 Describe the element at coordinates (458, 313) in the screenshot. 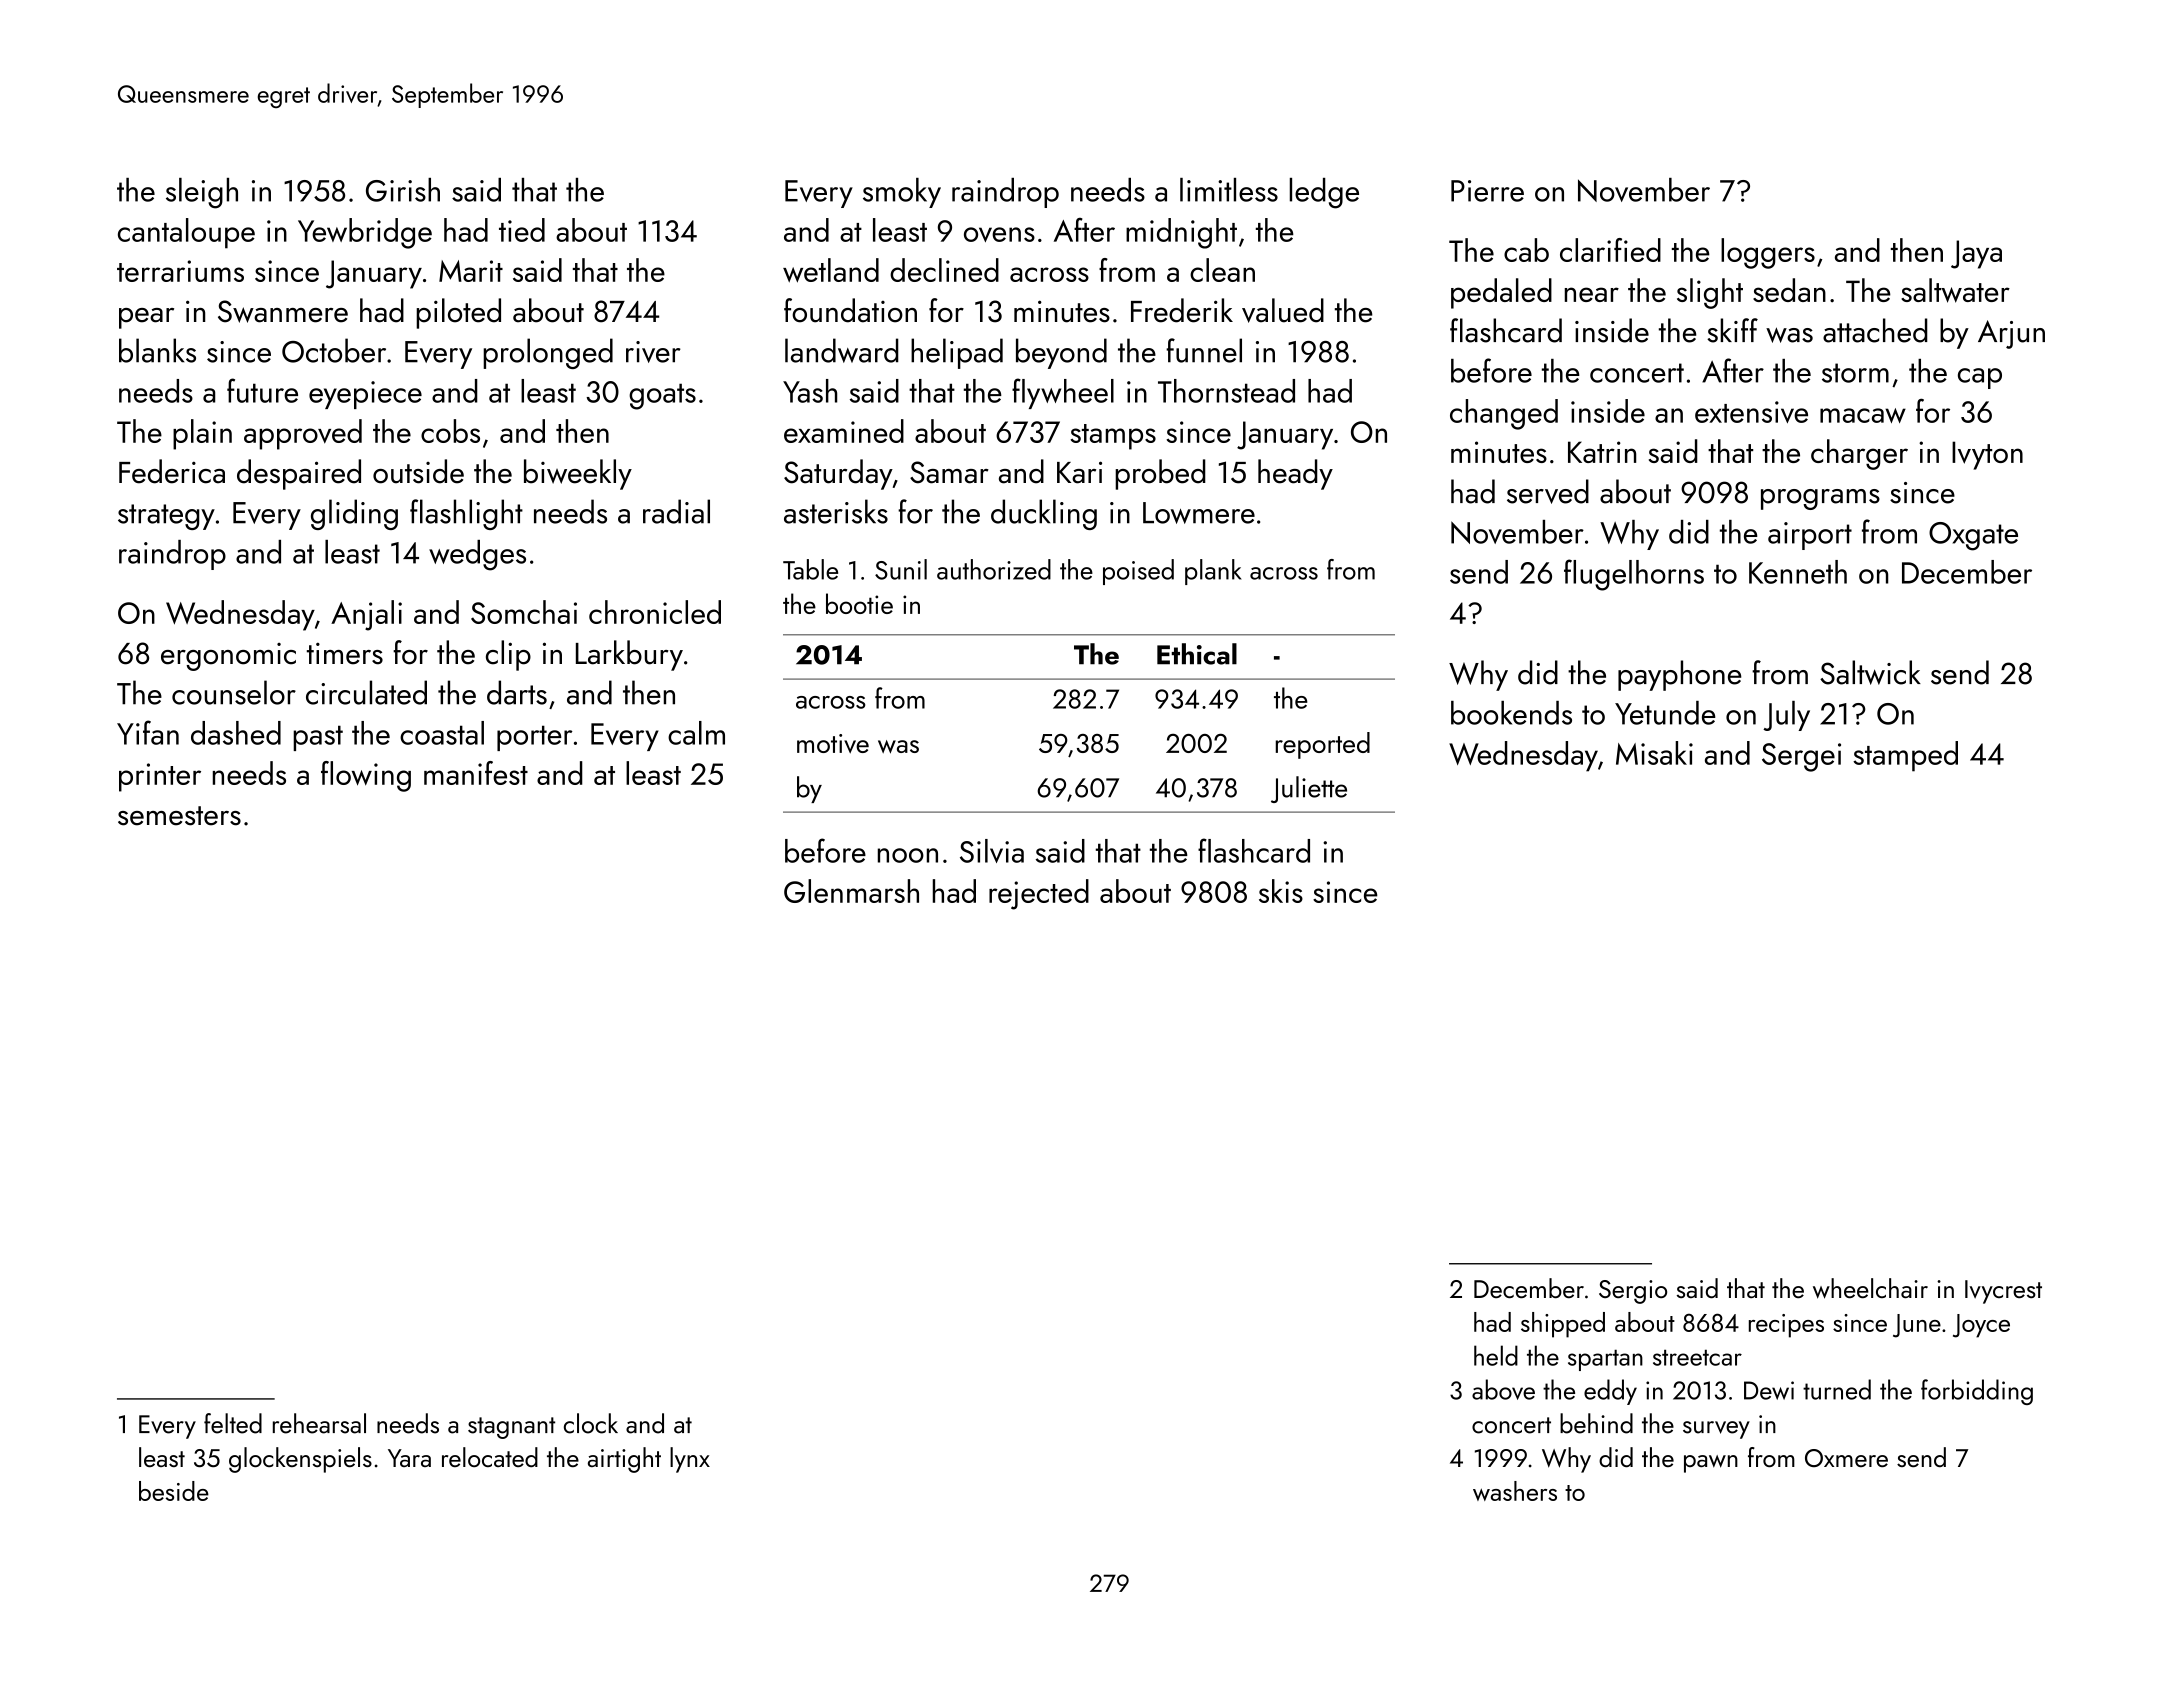

I see `piloted` at that location.
